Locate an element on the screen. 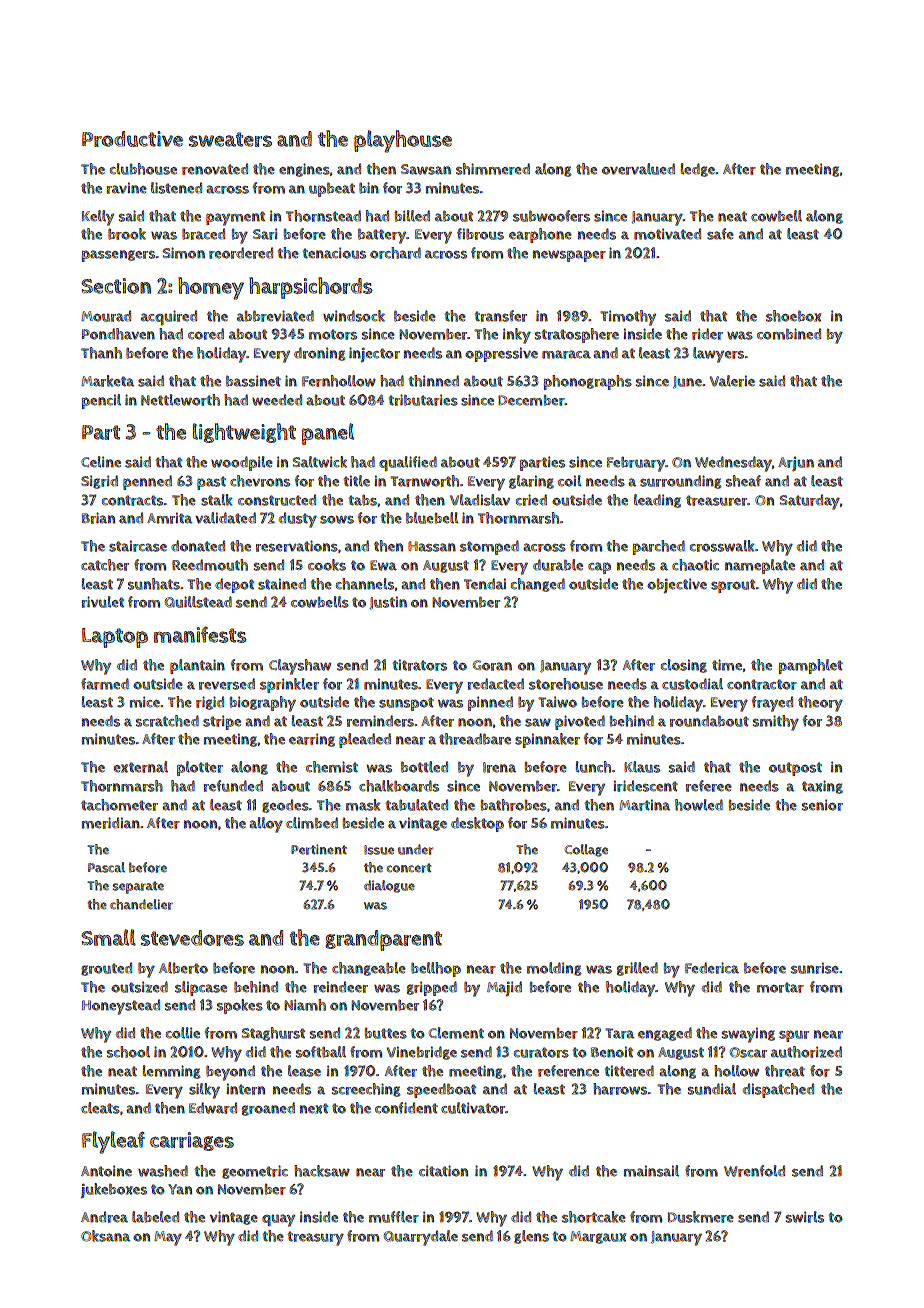  transfer is located at coordinates (501, 316).
